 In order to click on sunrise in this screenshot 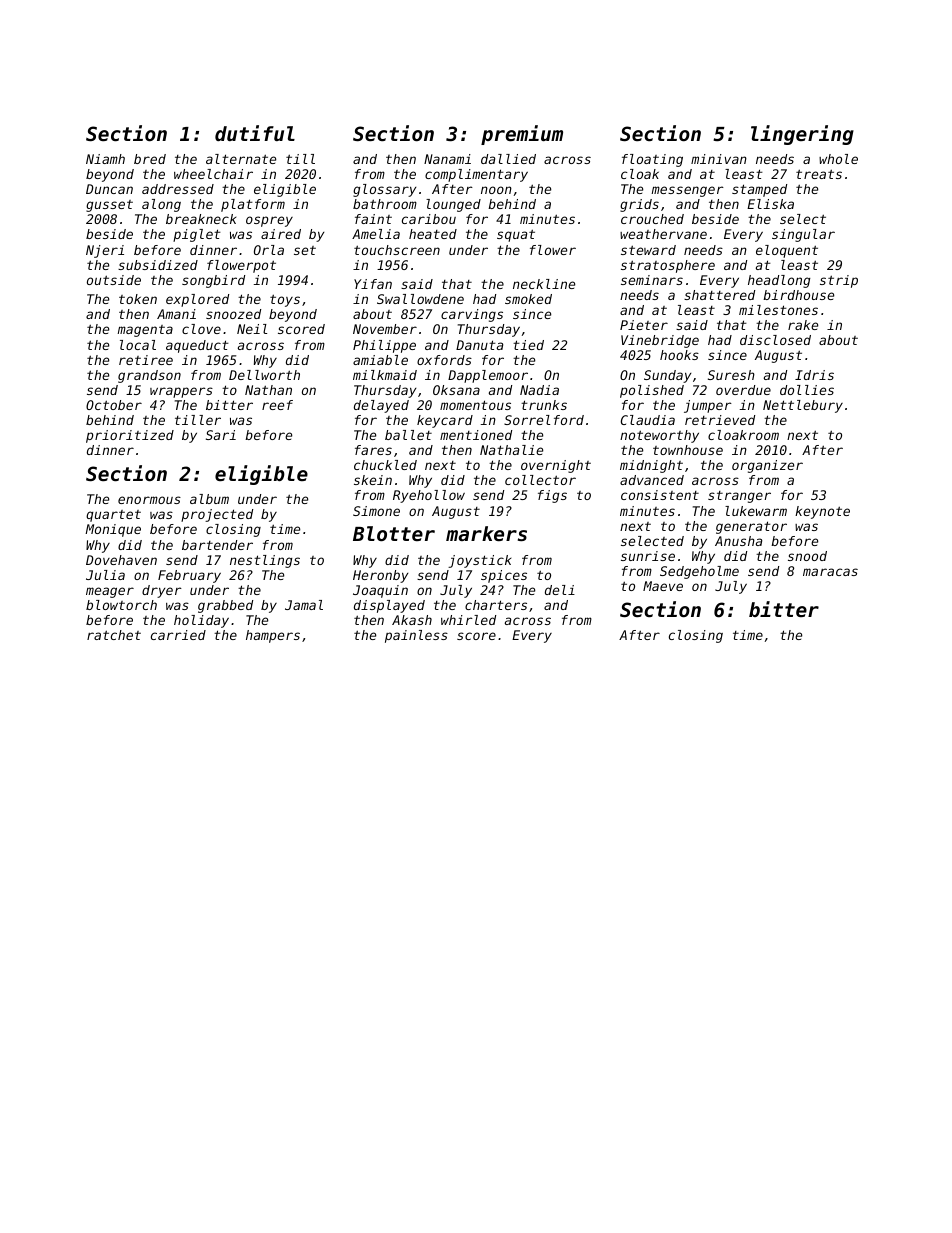, I will do `click(648, 556)`.
